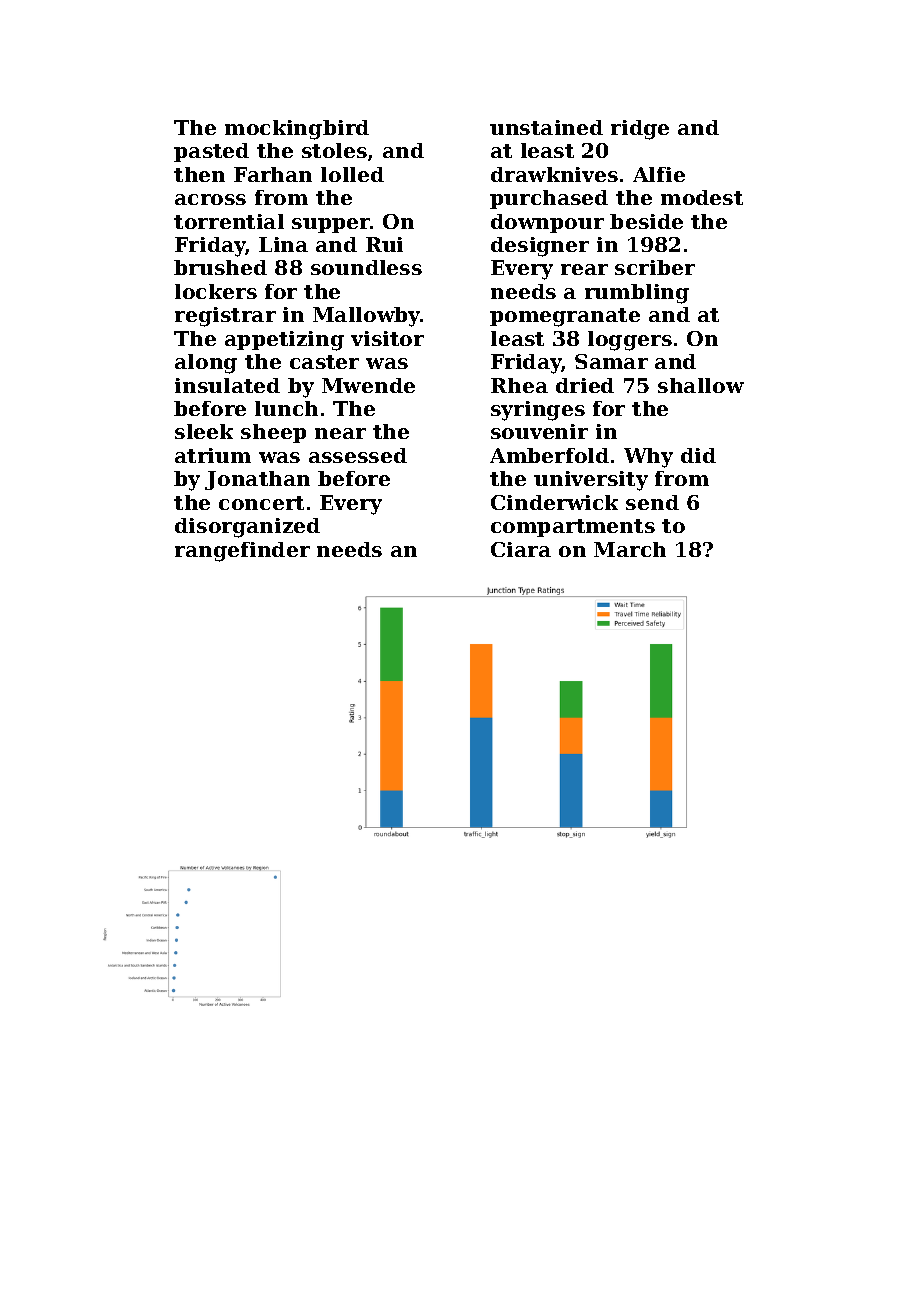 This page has width=924, height=1311. What do you see at coordinates (352, 174) in the page?
I see `lolled` at bounding box center [352, 174].
